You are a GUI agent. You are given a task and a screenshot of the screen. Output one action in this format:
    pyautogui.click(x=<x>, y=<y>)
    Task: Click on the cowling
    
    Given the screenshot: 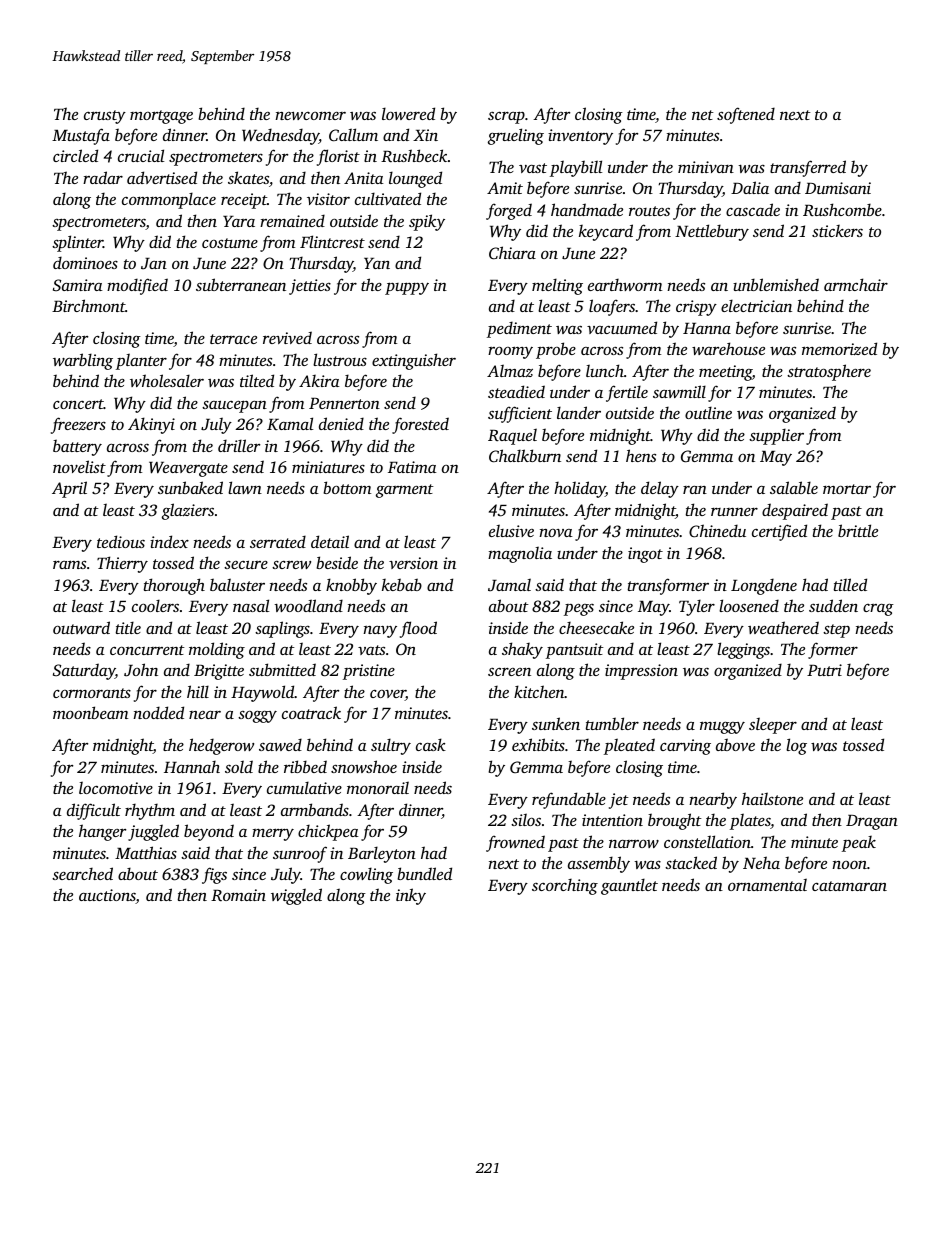 What is the action you would take?
    pyautogui.click(x=366, y=875)
